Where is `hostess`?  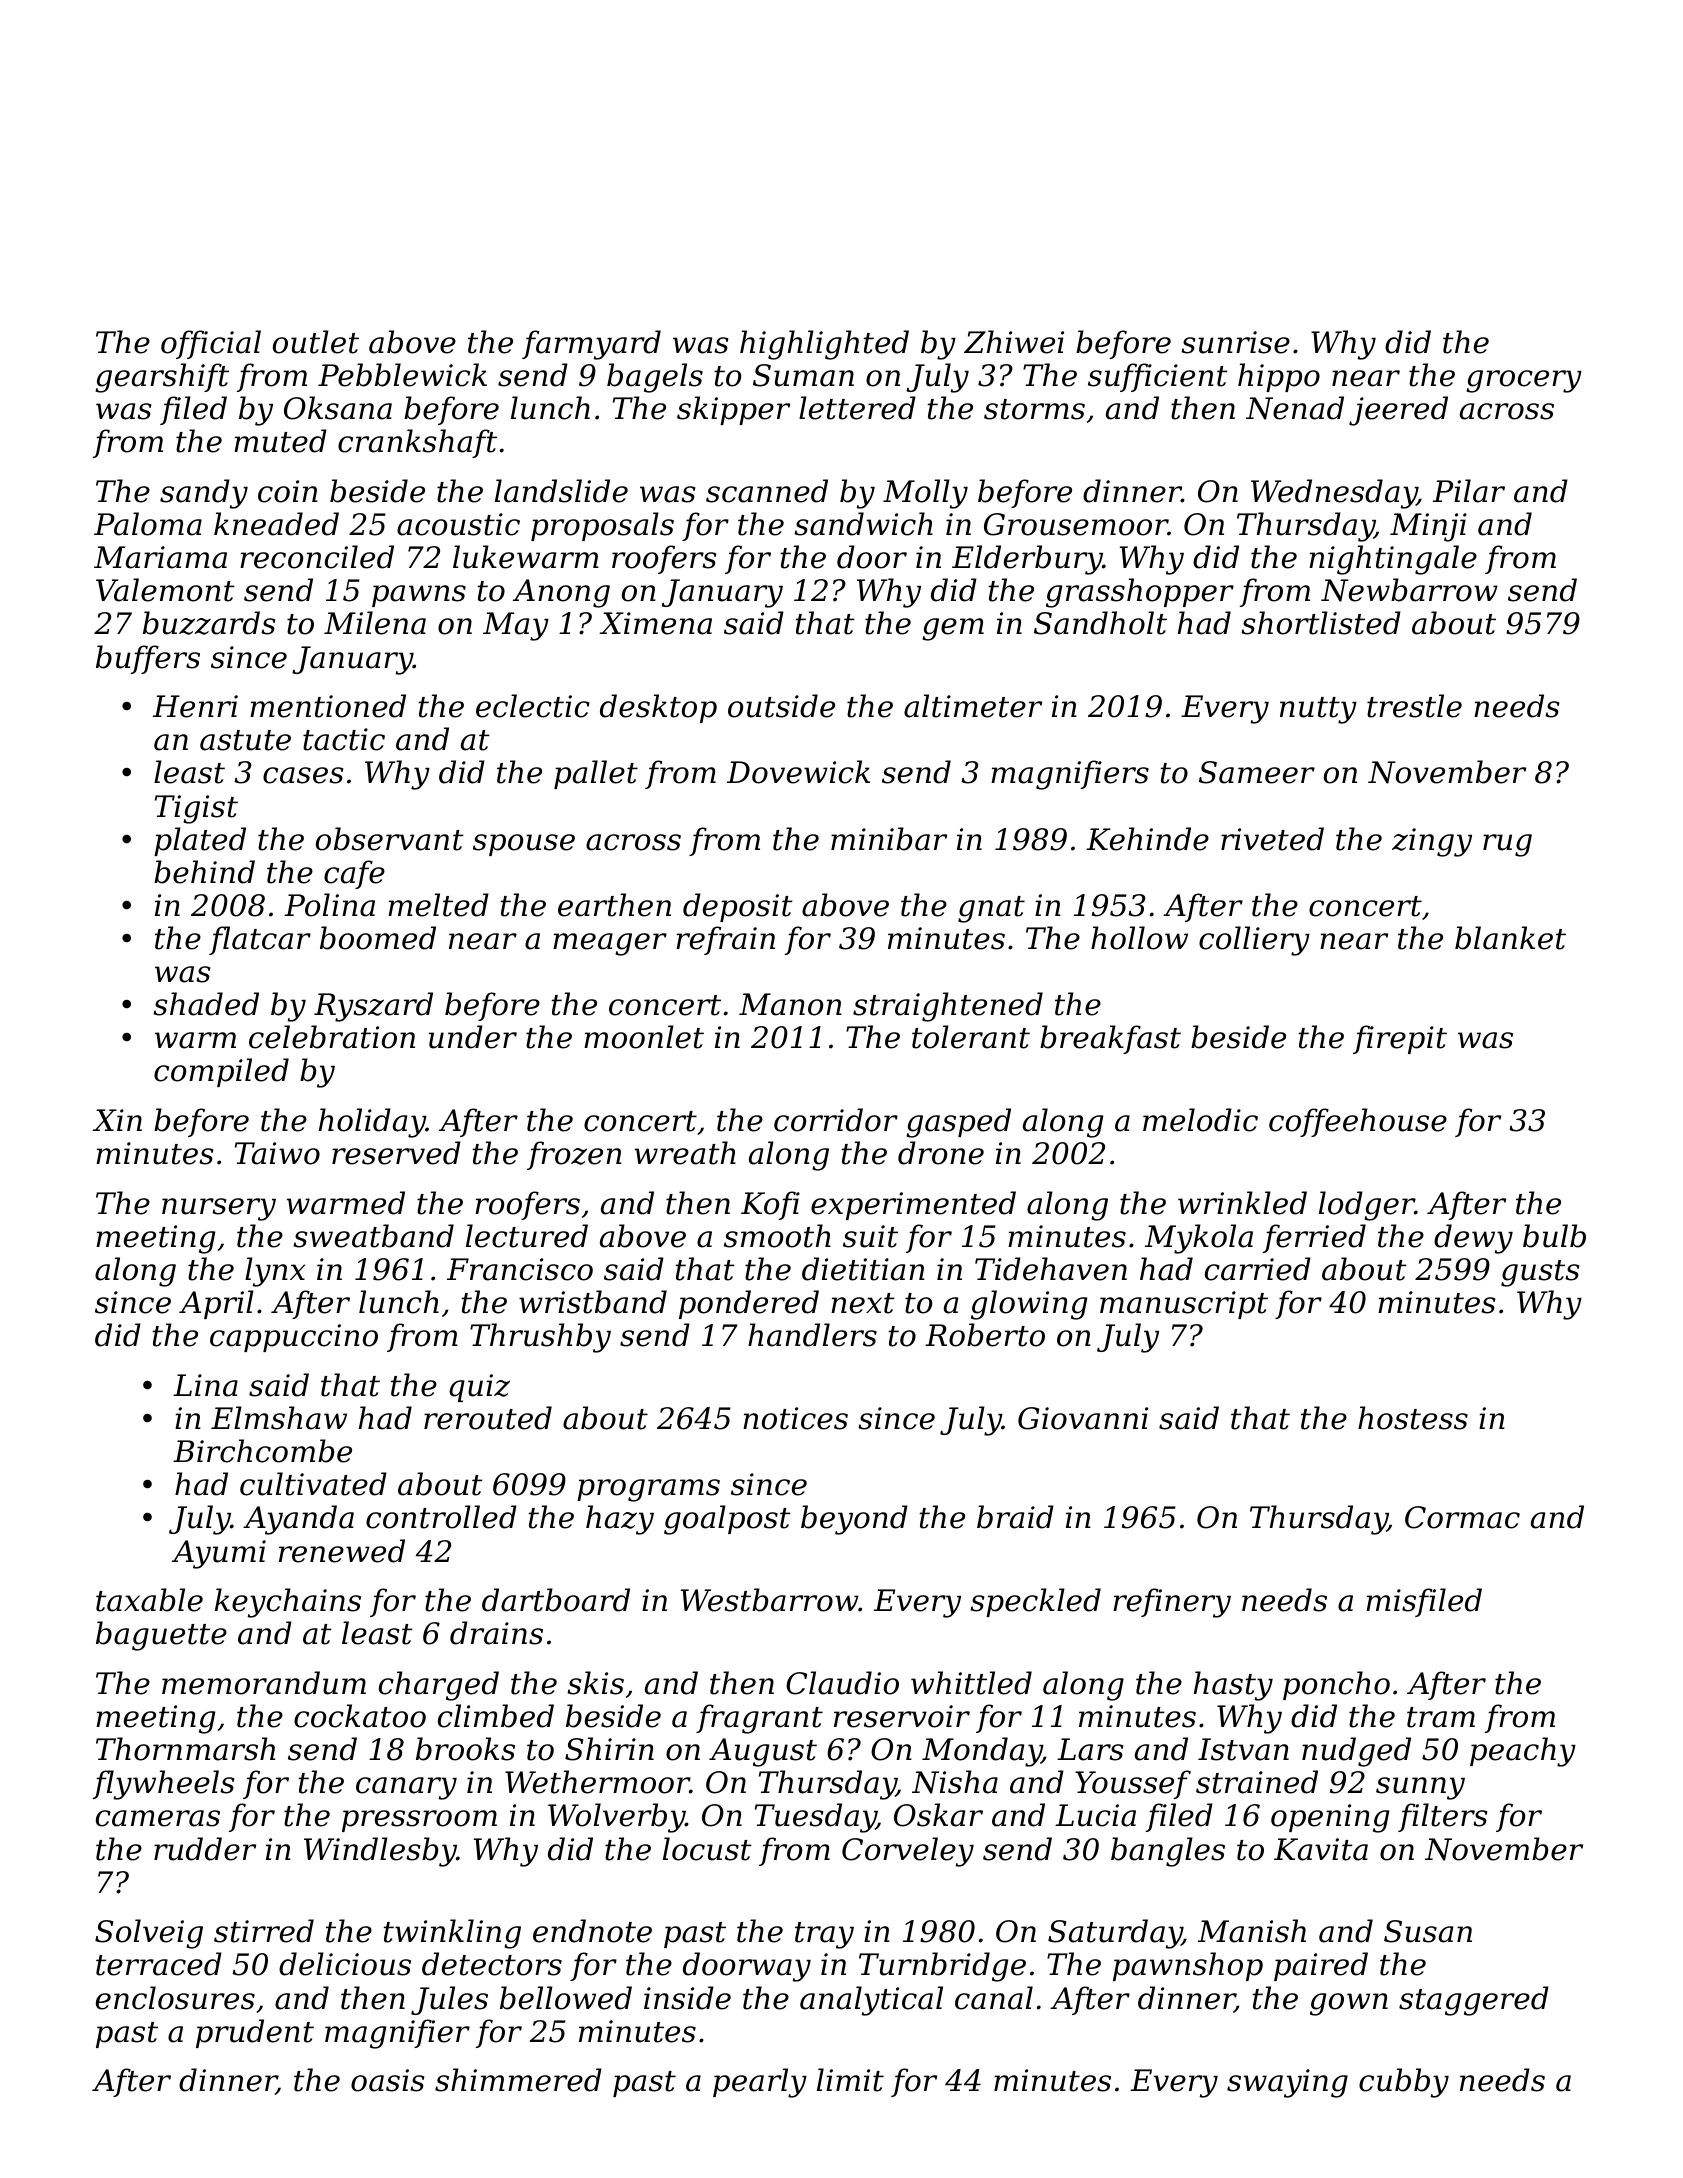 hostess is located at coordinates (1413, 1418).
